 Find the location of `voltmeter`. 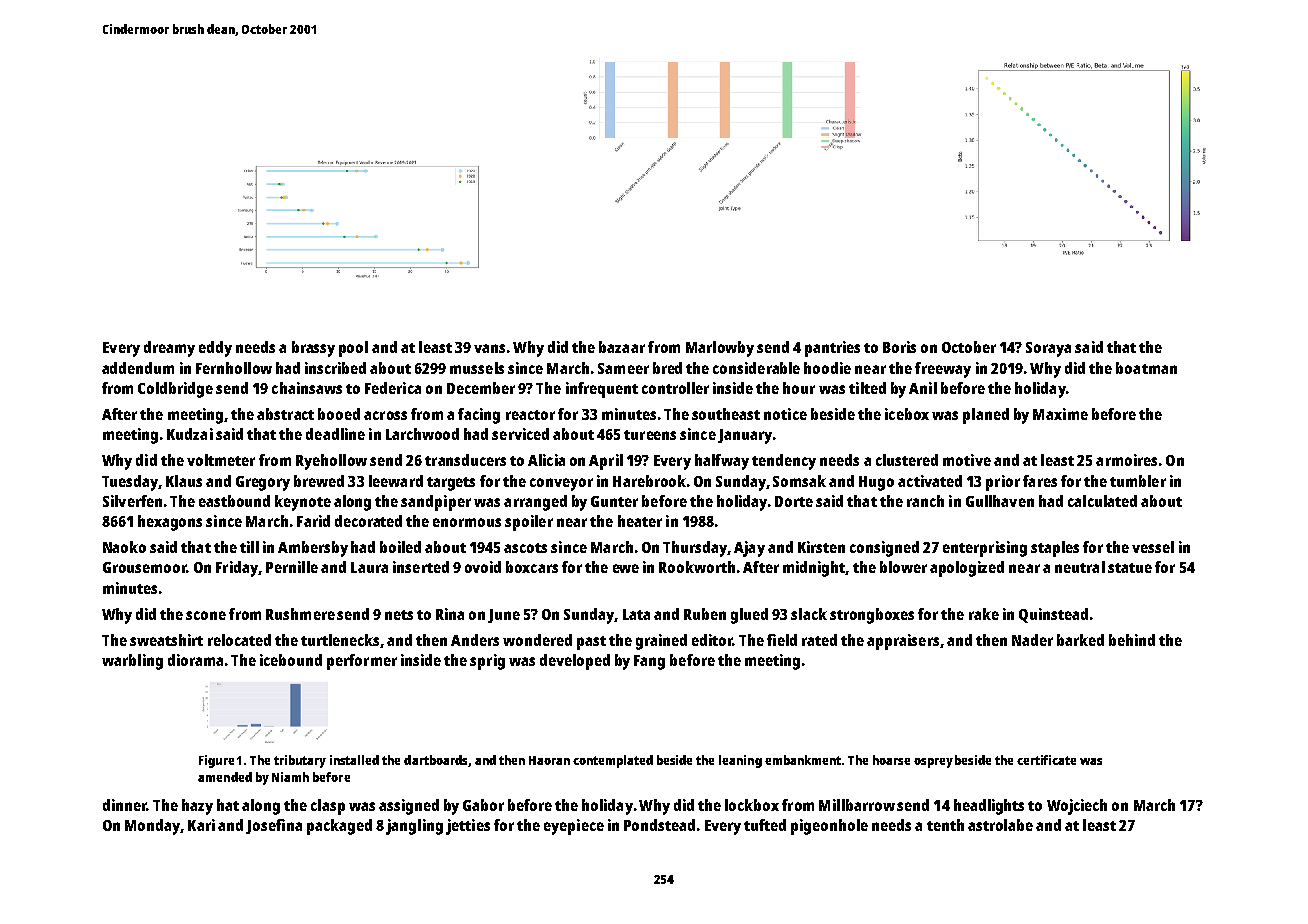

voltmeter is located at coordinates (221, 460).
